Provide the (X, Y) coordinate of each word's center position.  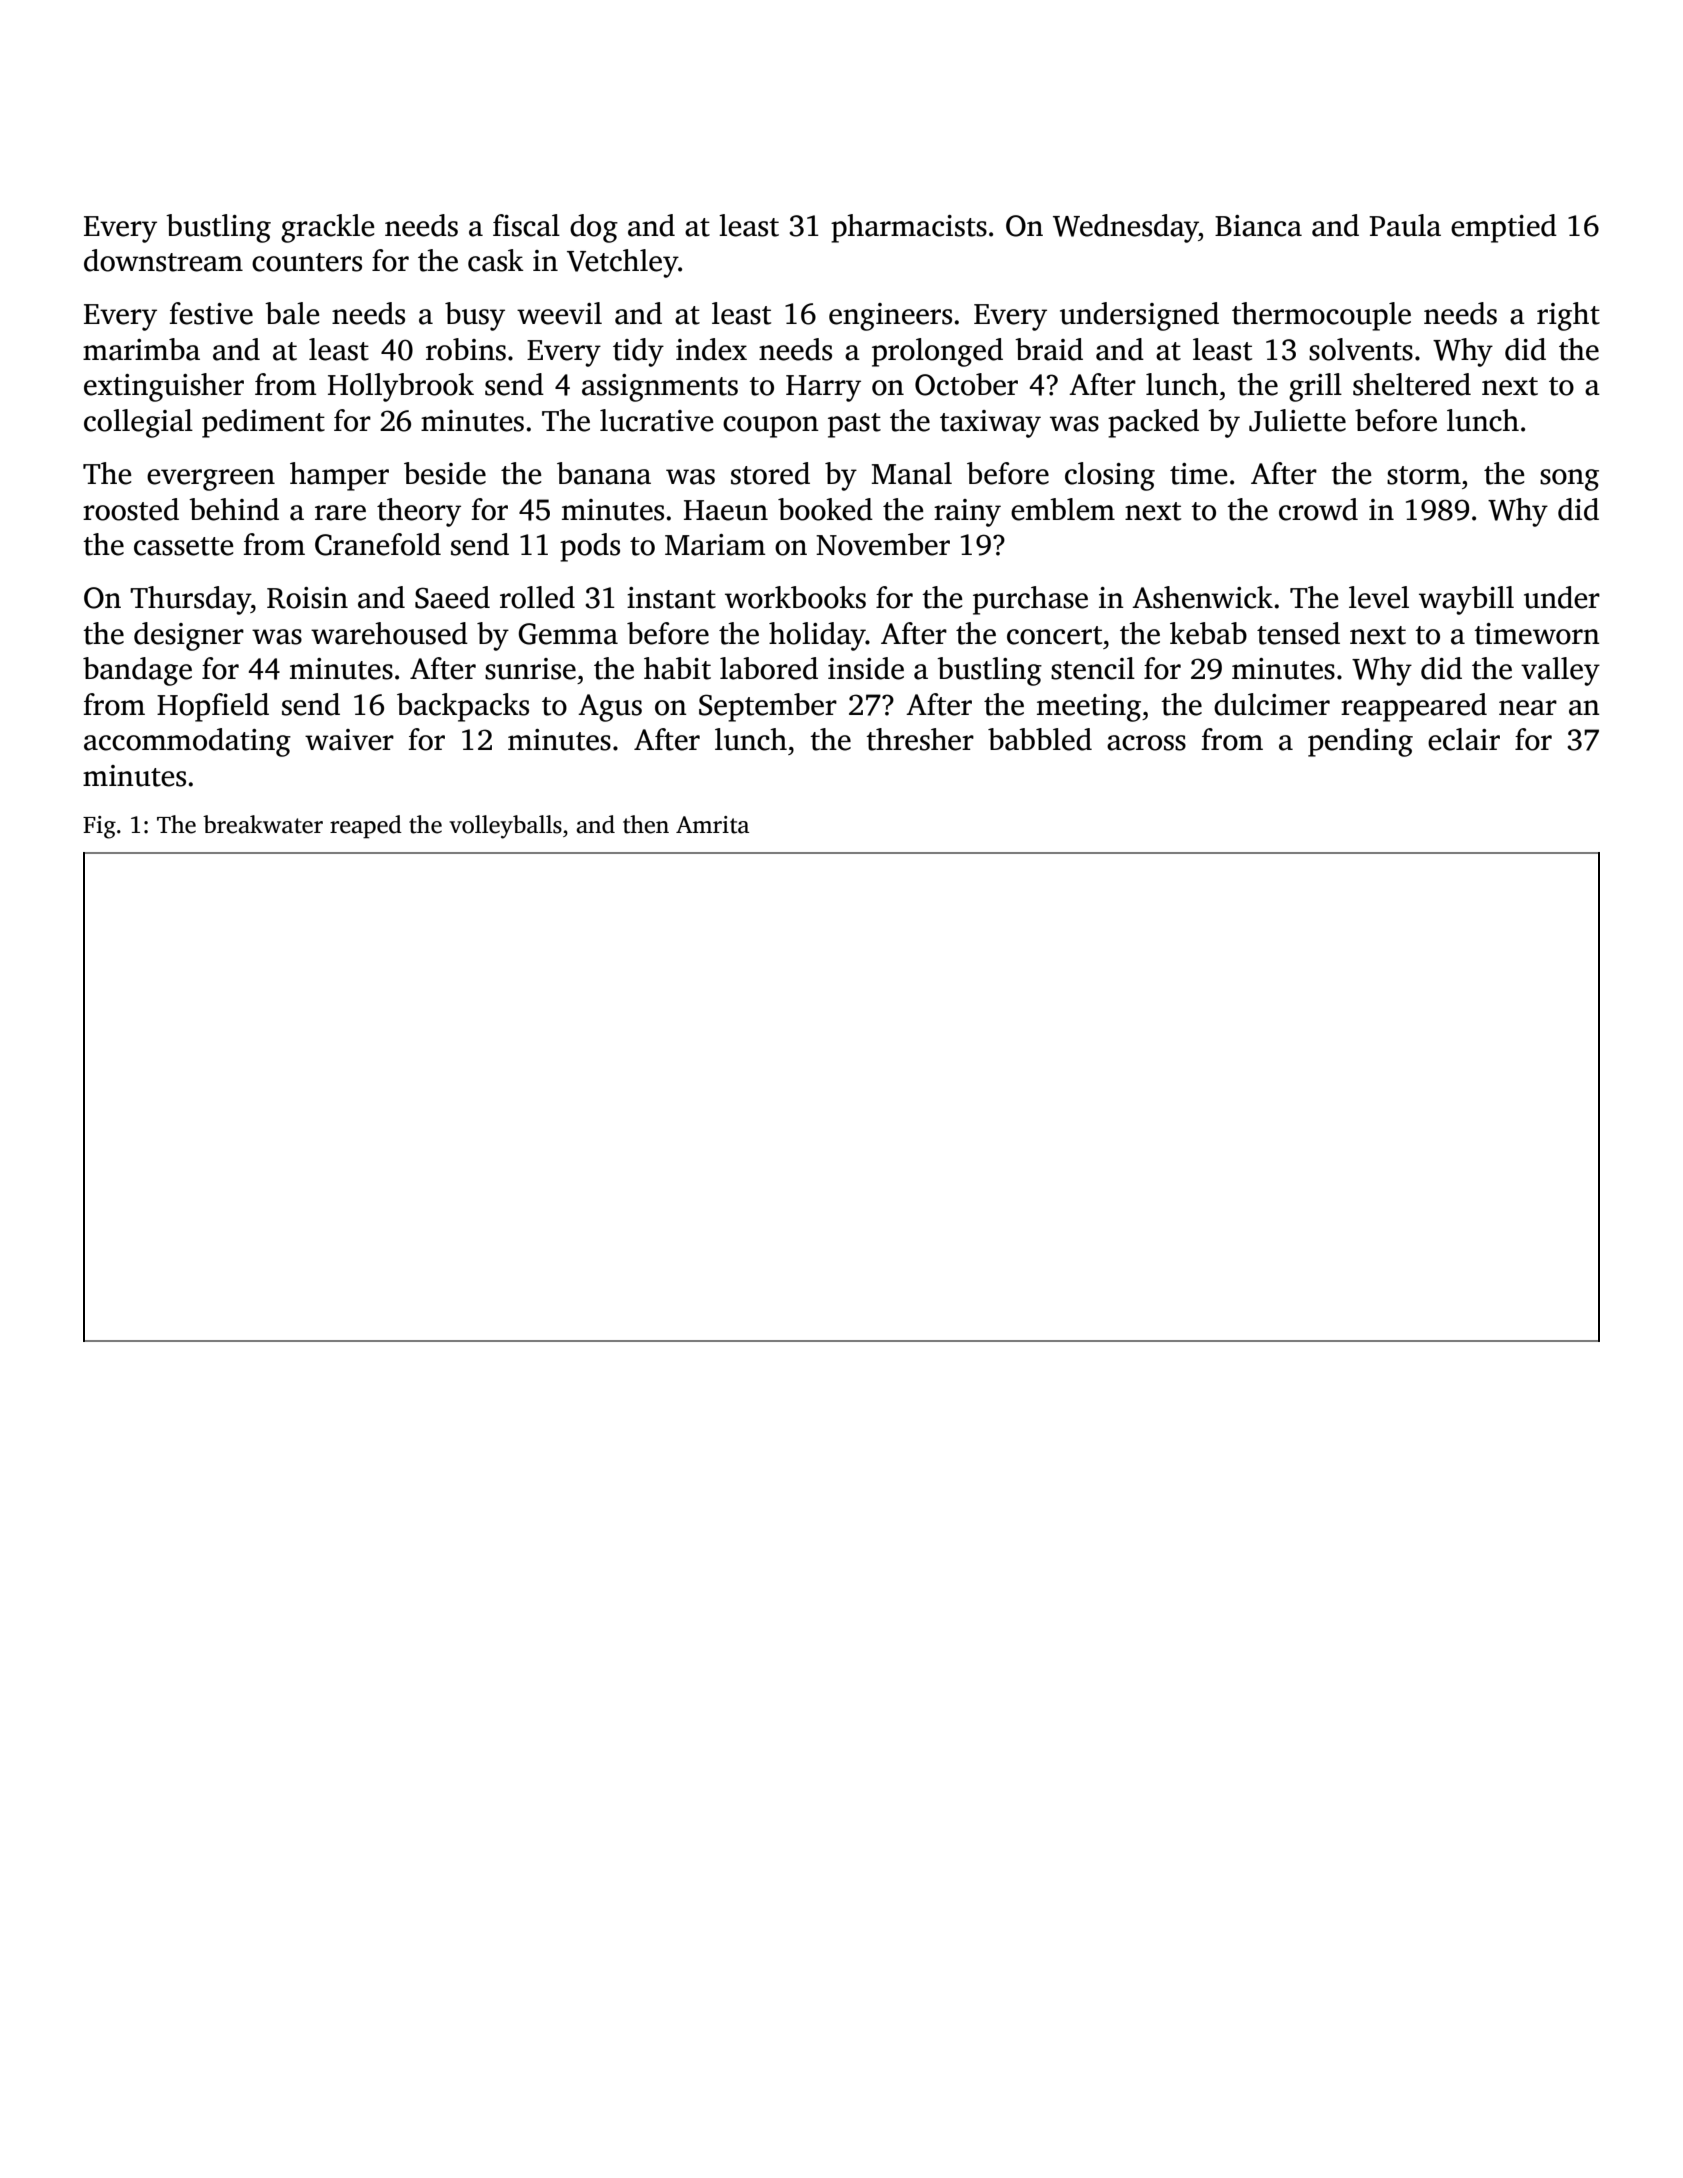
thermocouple (1321, 316)
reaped (366, 827)
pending (1360, 742)
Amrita (712, 825)
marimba (141, 349)
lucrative (656, 420)
